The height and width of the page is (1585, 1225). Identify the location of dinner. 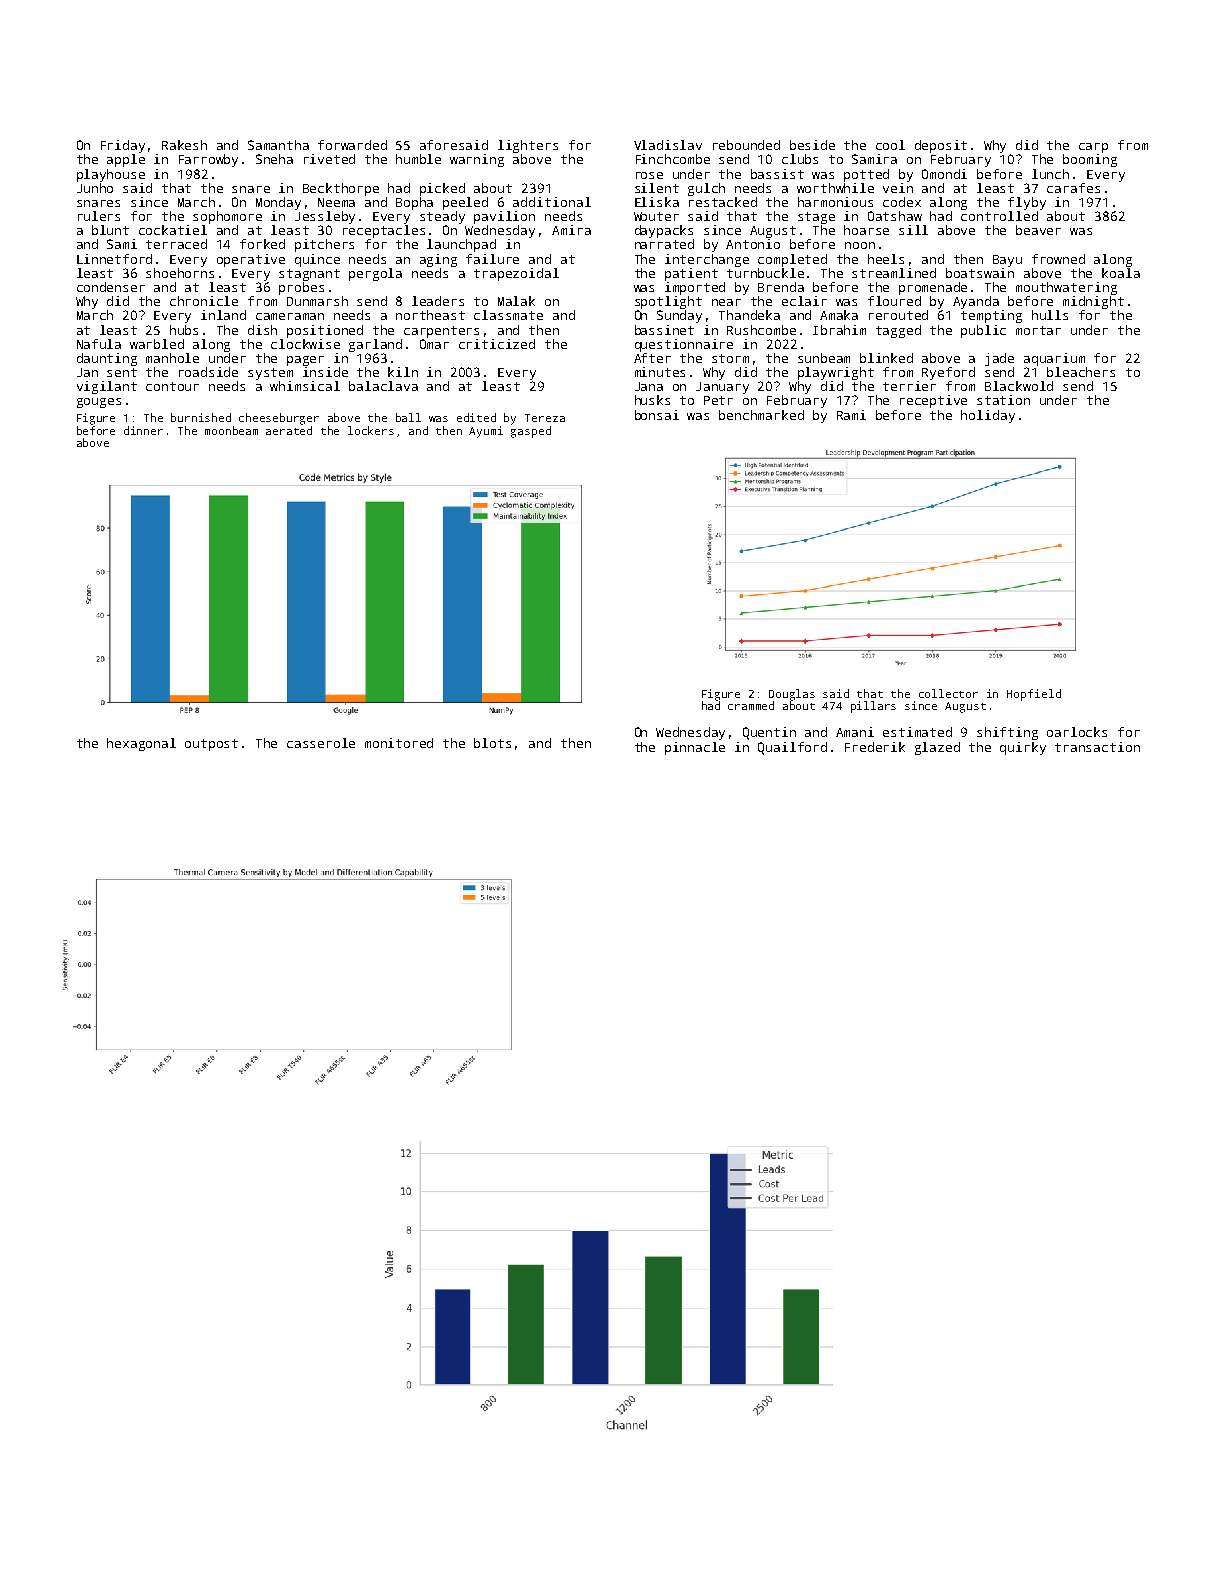
(143, 430).
